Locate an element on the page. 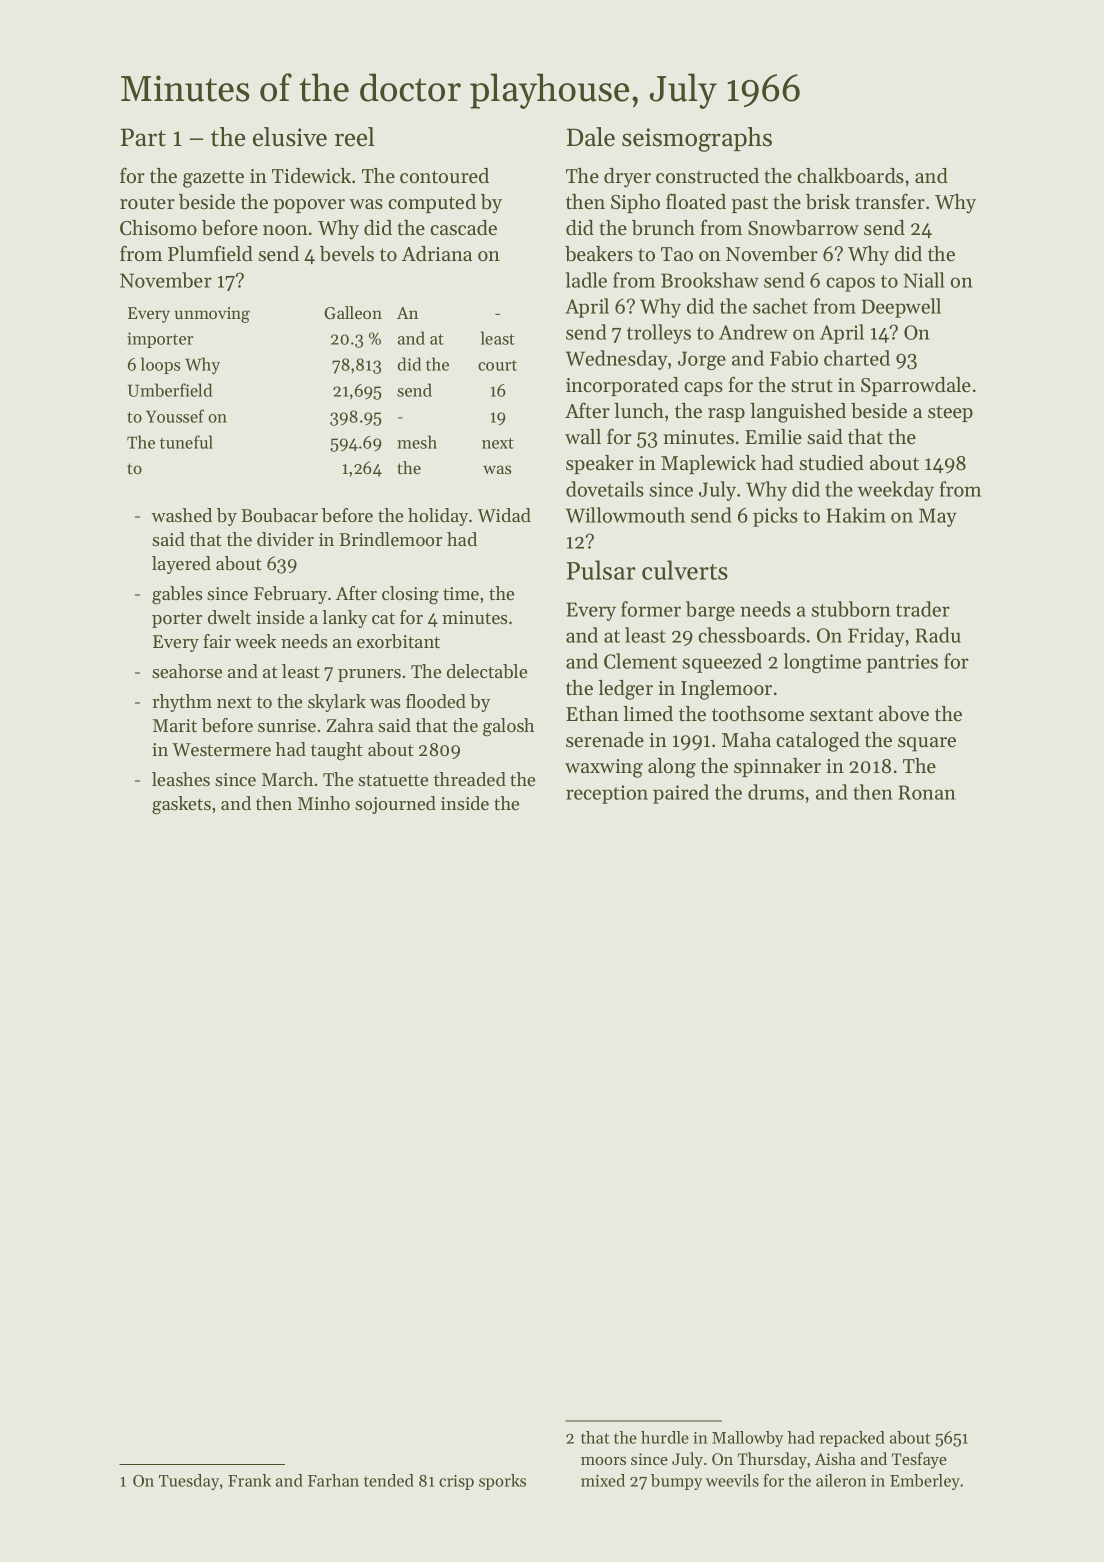 The height and width of the document is (1562, 1104). gaskets is located at coordinates (181, 805).
